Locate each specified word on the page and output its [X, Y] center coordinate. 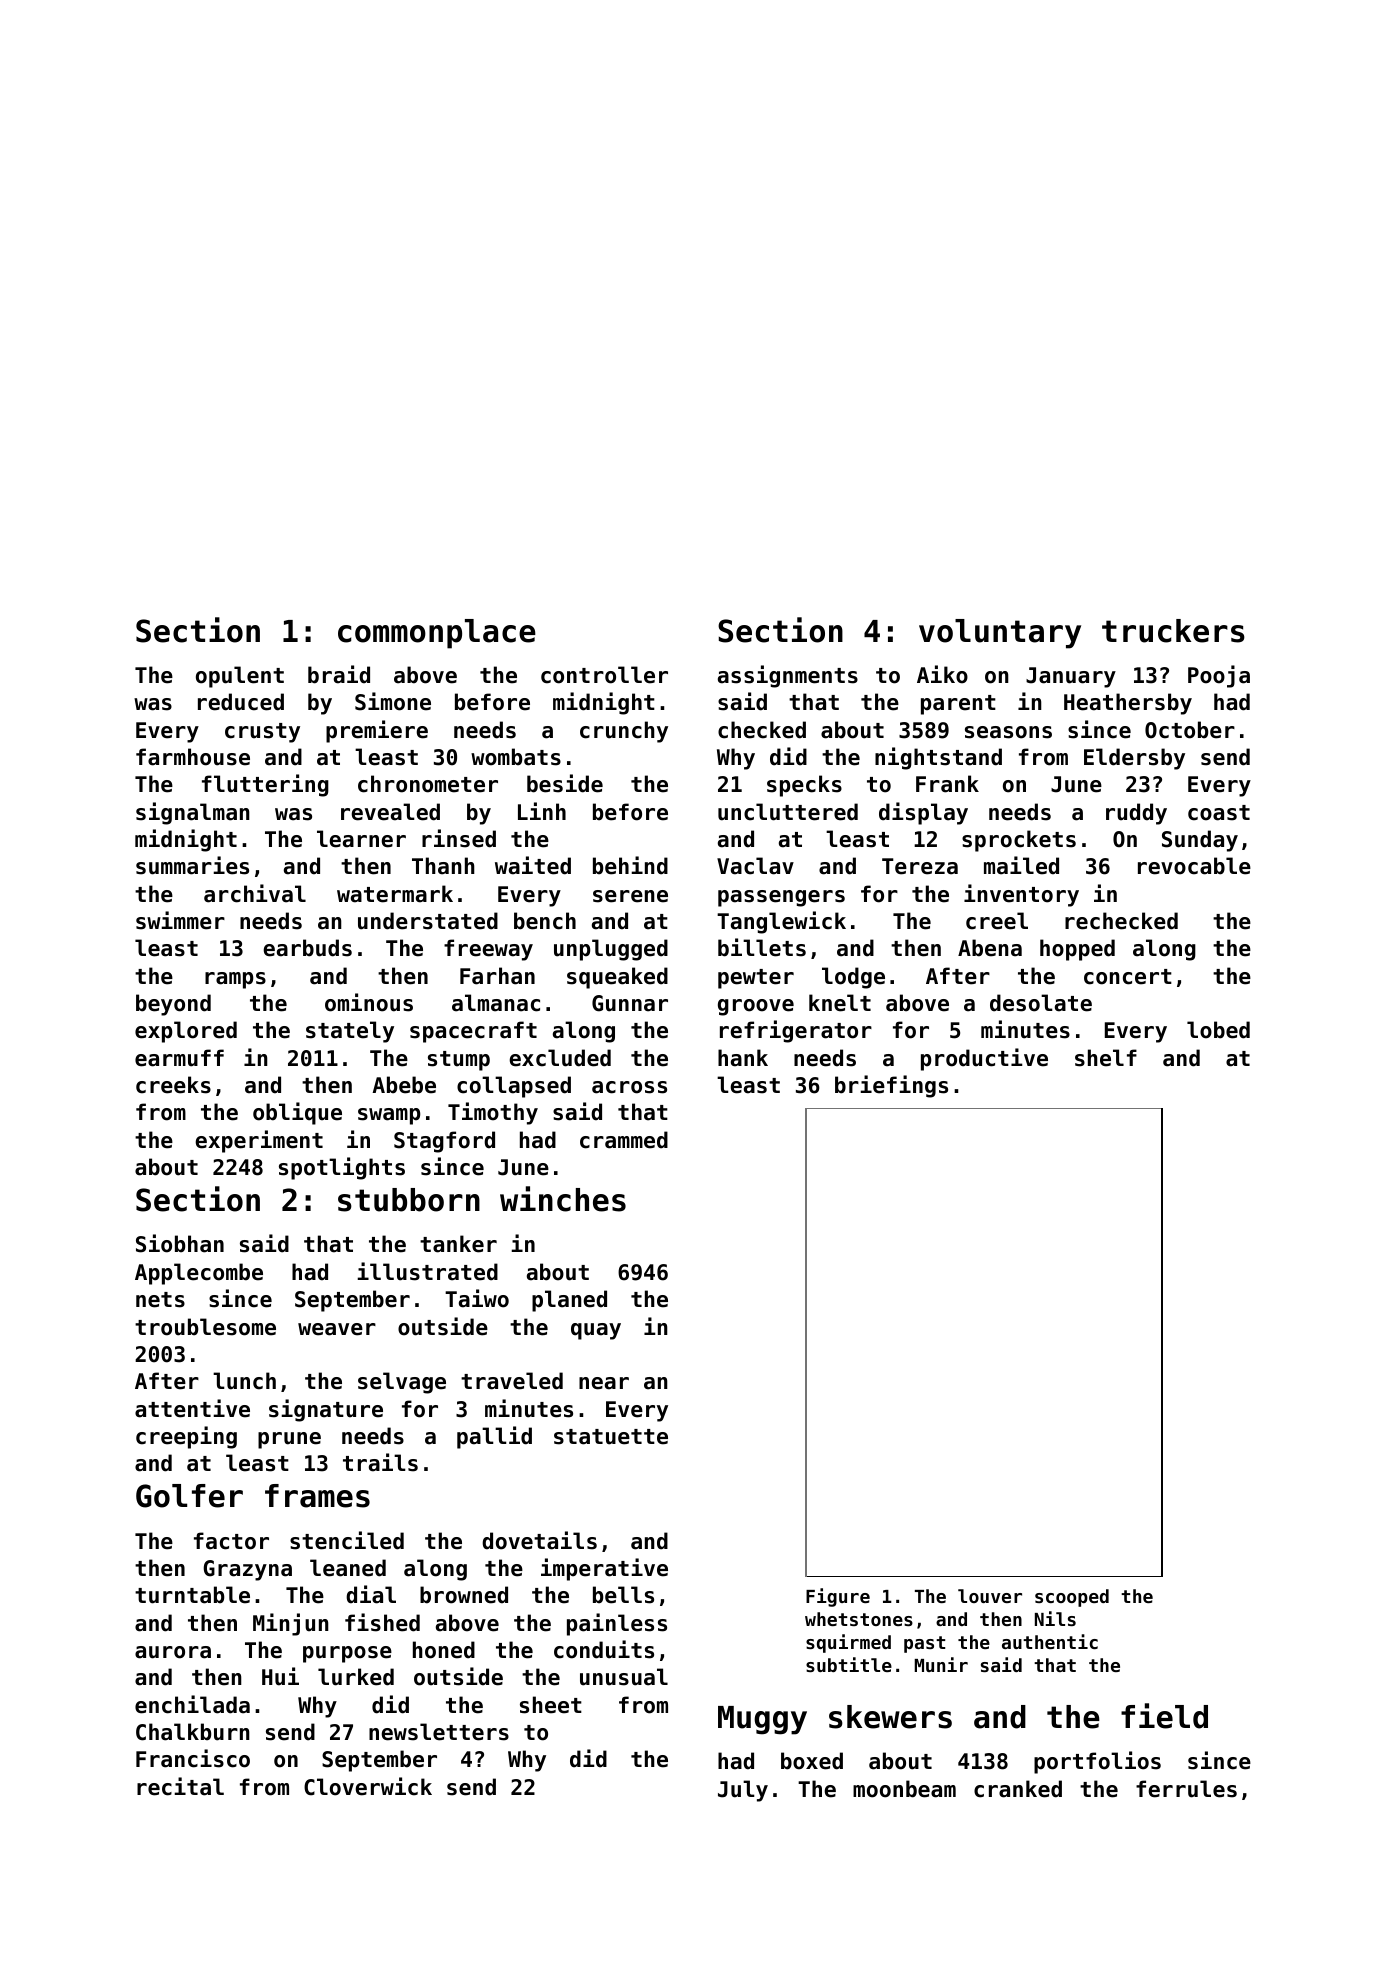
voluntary [1000, 634]
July [743, 1791]
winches [563, 1199]
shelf [1106, 1058]
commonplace [437, 634]
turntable [192, 1595]
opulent [240, 677]
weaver [337, 1329]
